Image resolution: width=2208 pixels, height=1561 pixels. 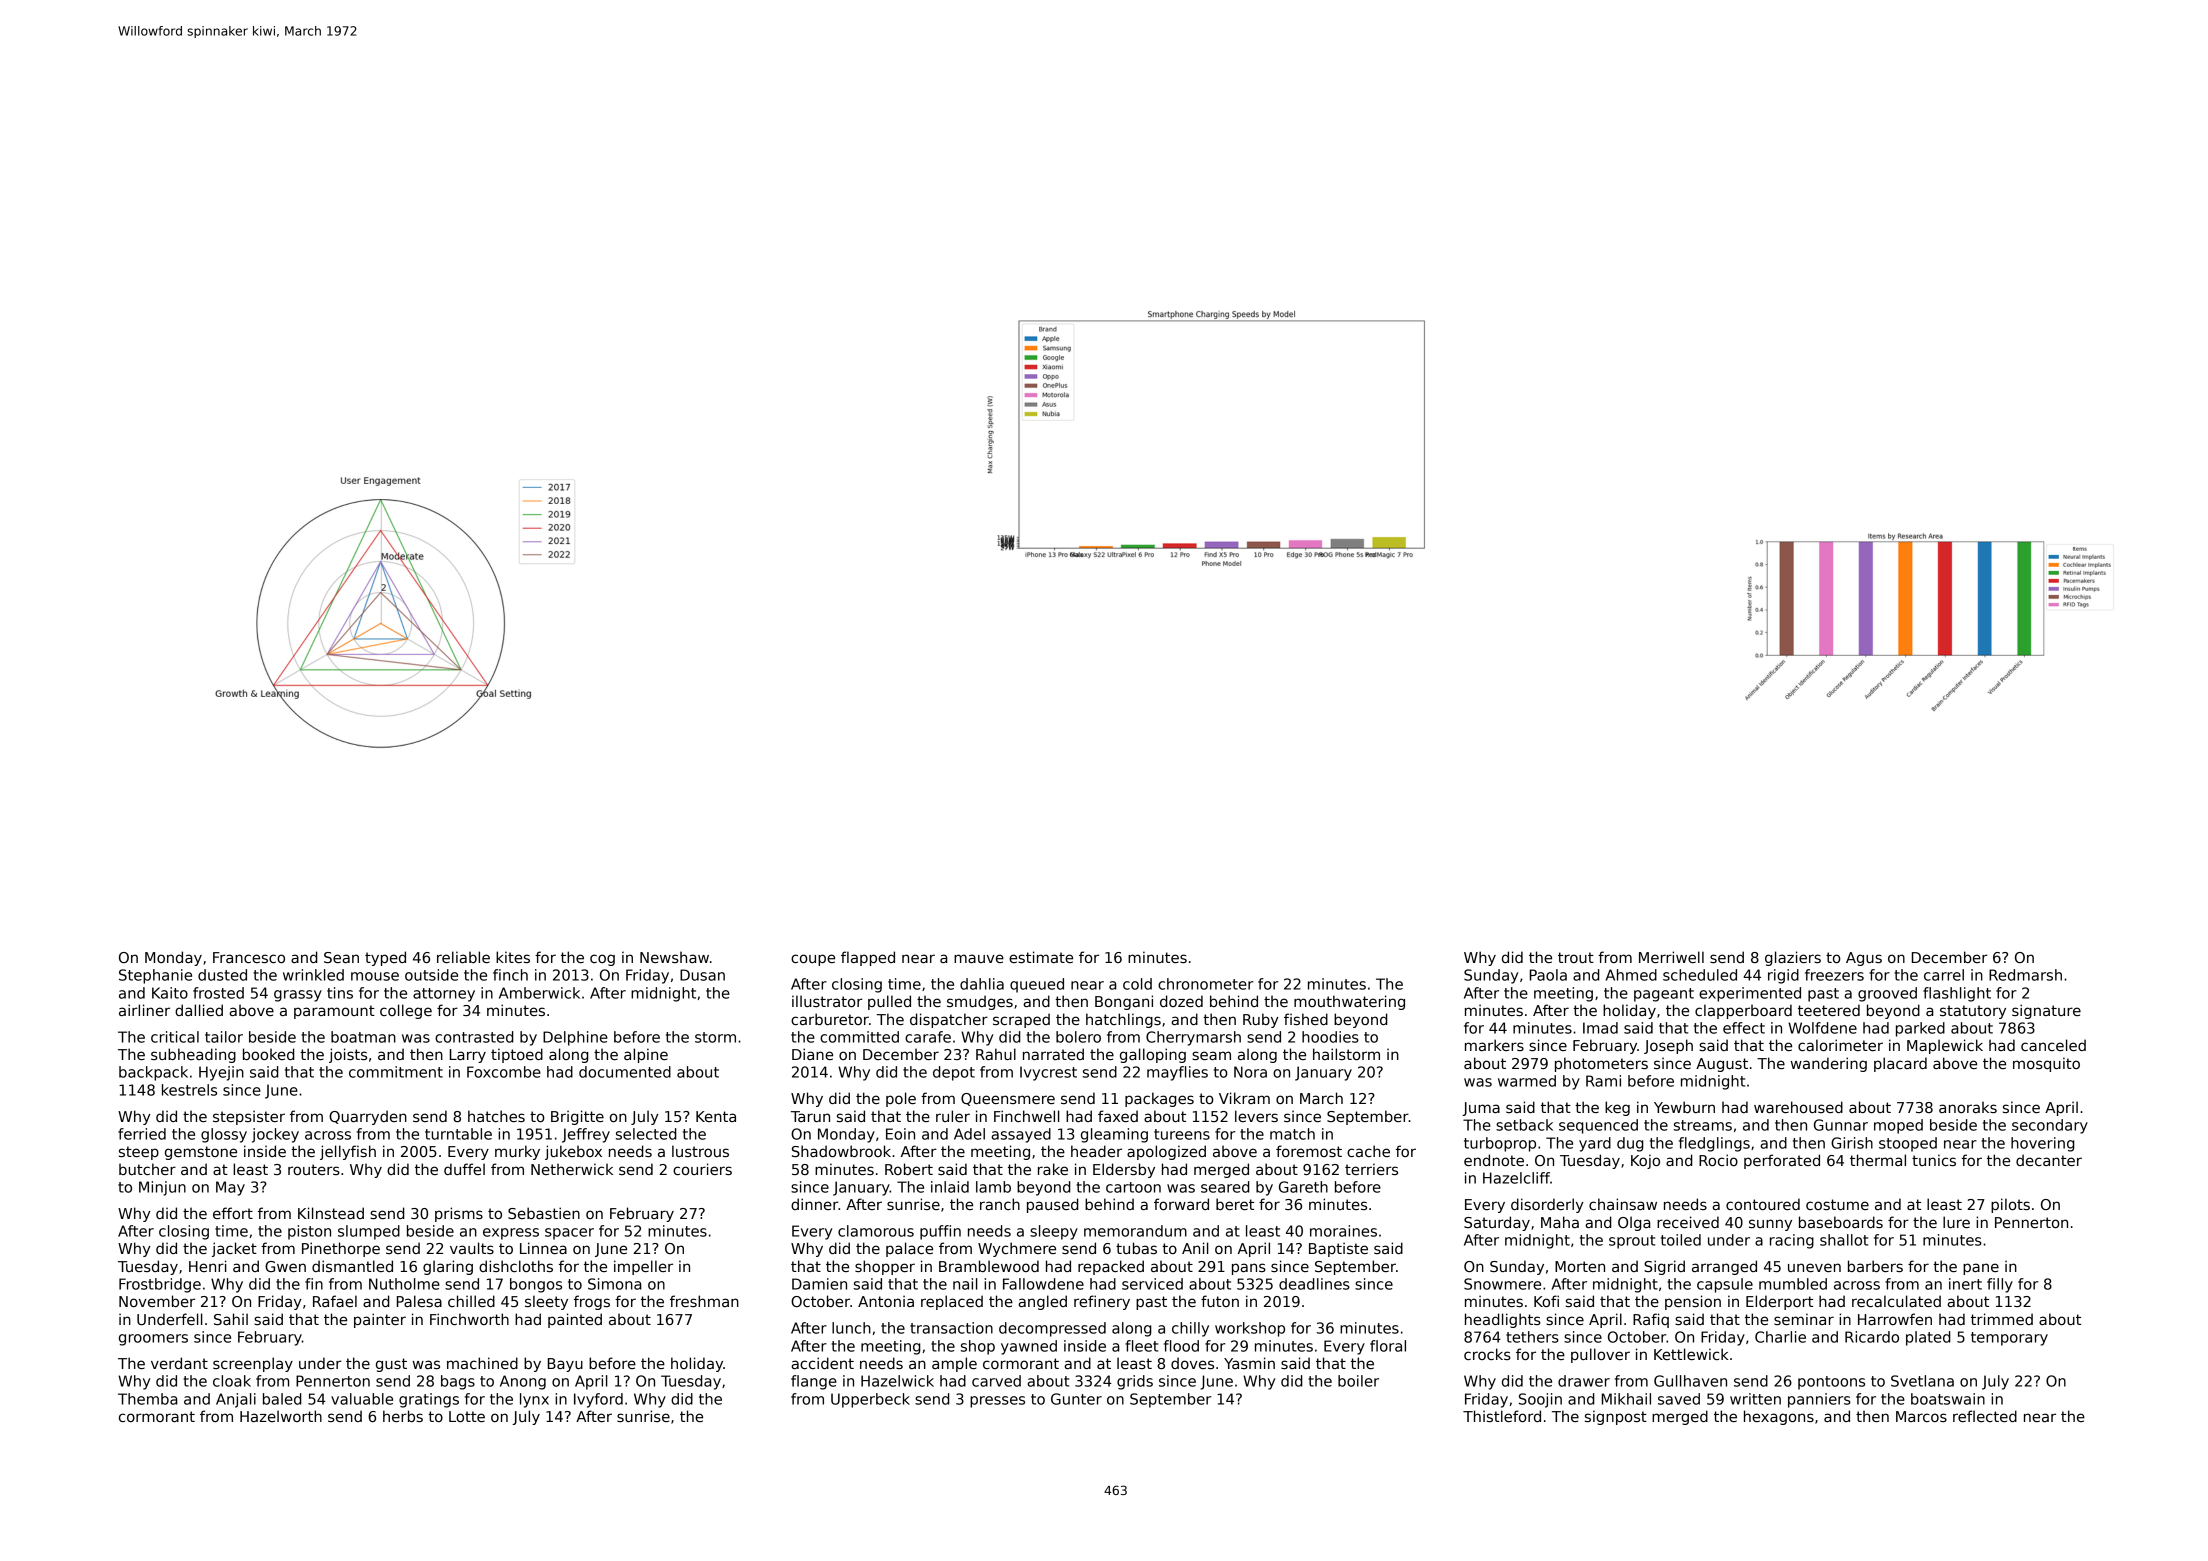 What do you see at coordinates (989, 1266) in the screenshot?
I see `Bramblewood` at bounding box center [989, 1266].
